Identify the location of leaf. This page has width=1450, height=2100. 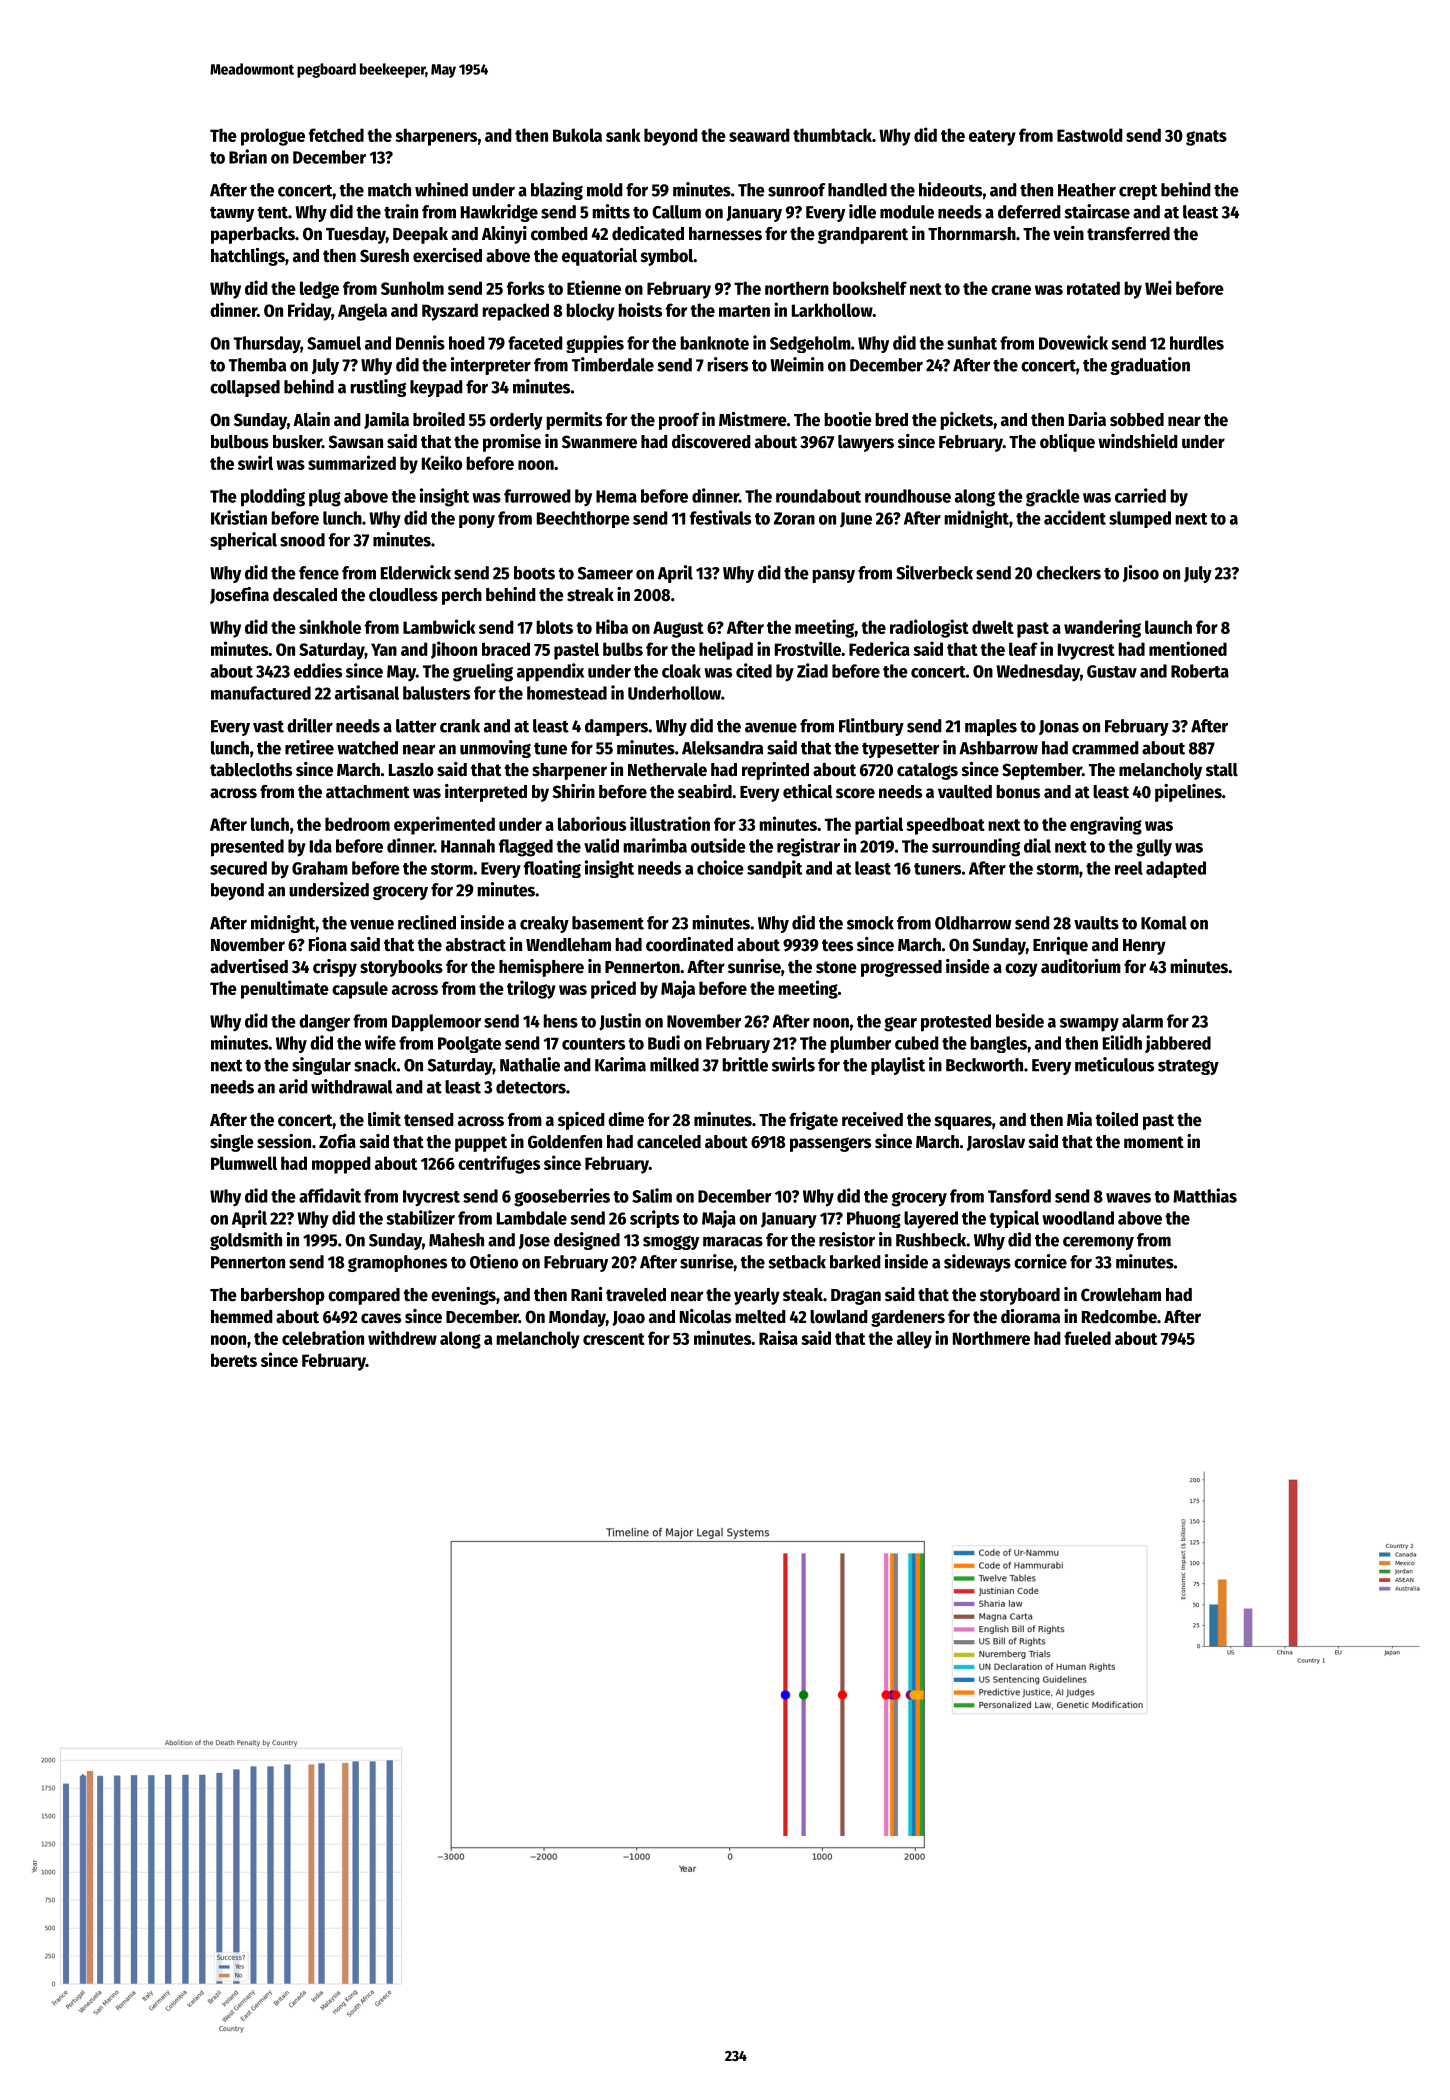
(1023, 649).
